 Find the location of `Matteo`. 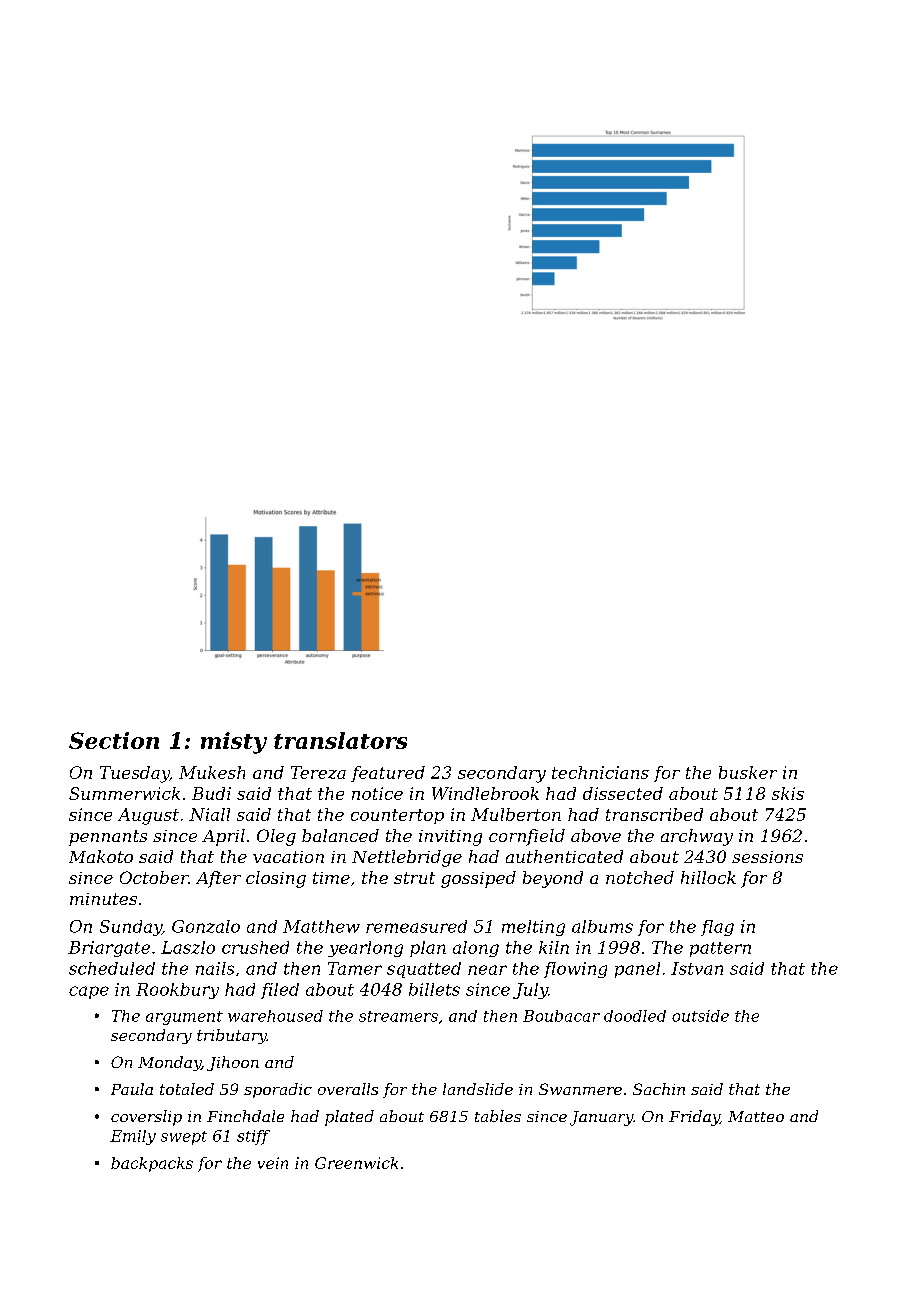

Matteo is located at coordinates (756, 1116).
